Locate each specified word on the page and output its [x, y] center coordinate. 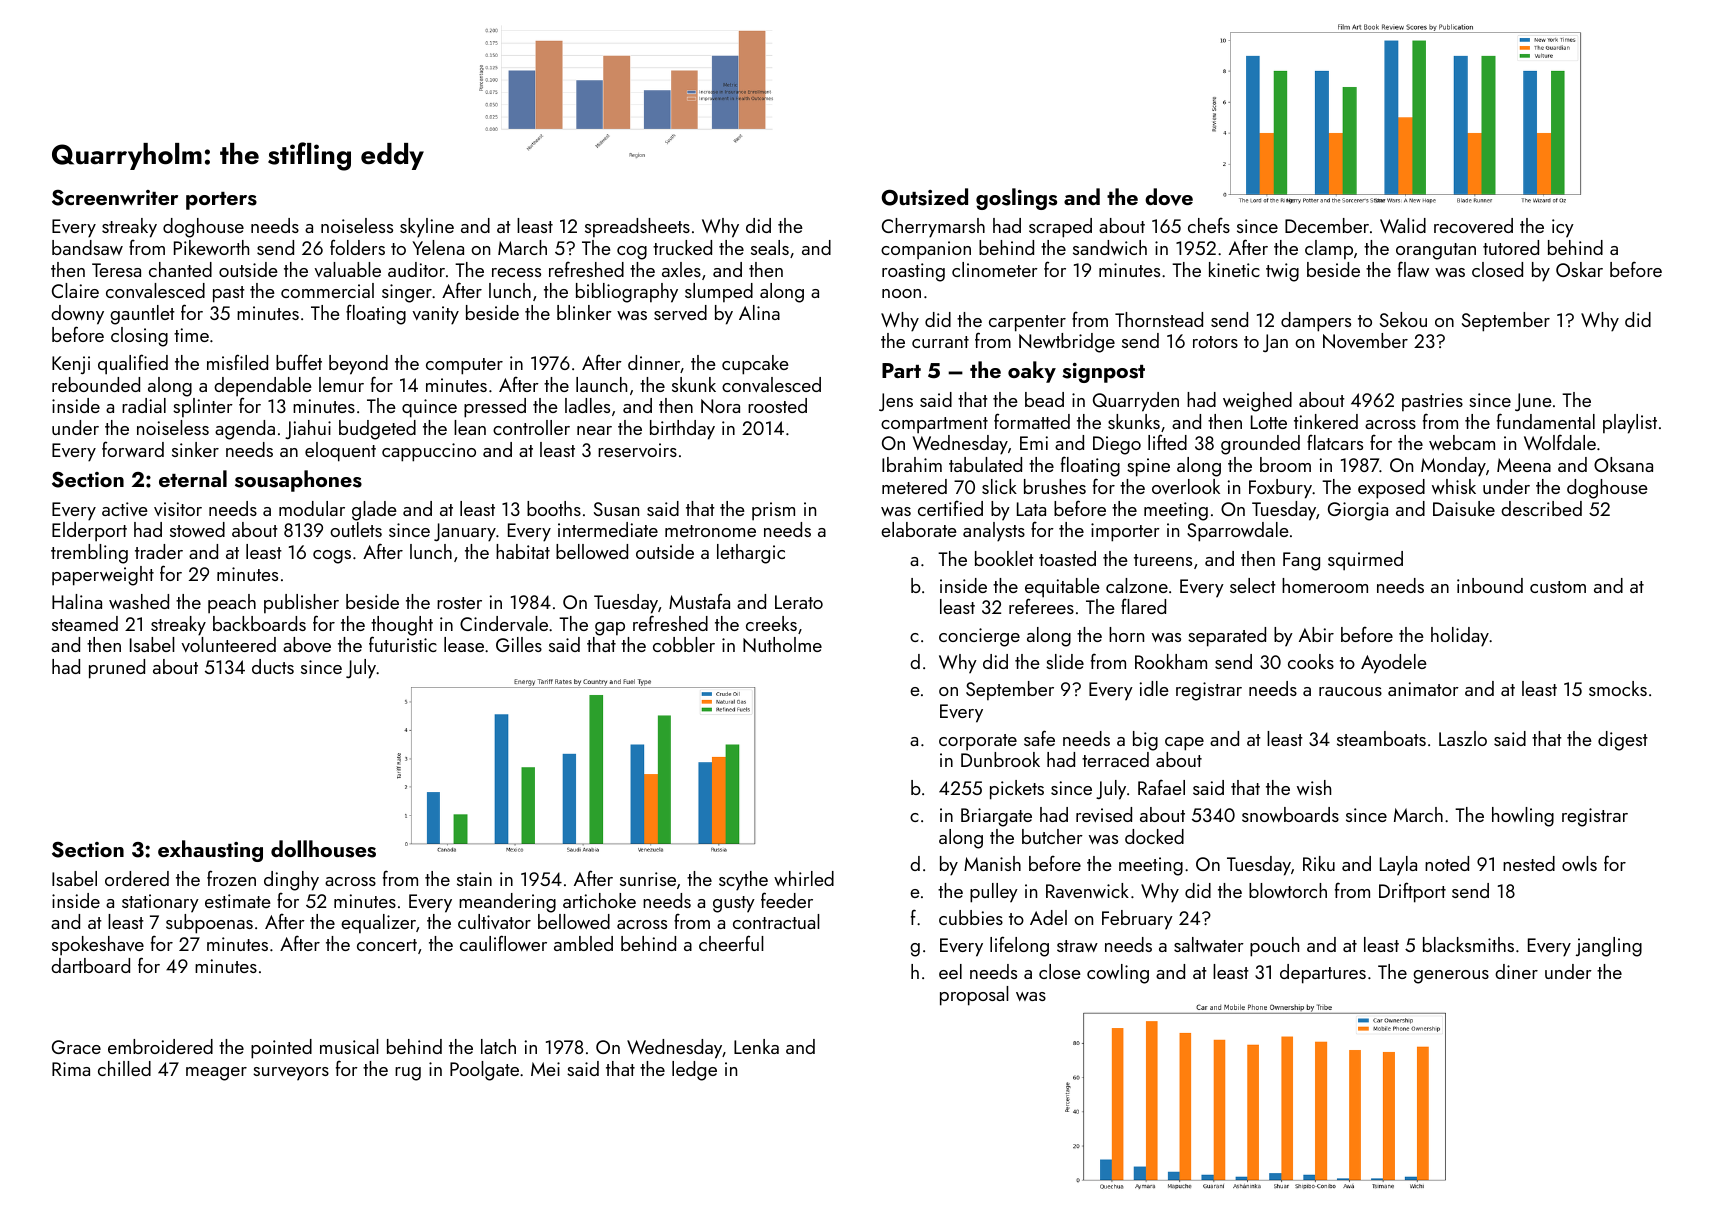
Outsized [924, 197]
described [1541, 508]
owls [1579, 863]
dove [1169, 197]
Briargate [996, 817]
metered [914, 486]
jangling [1609, 947]
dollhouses [323, 849]
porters [221, 201]
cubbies [971, 917]
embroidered [160, 1046]
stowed [197, 529]
